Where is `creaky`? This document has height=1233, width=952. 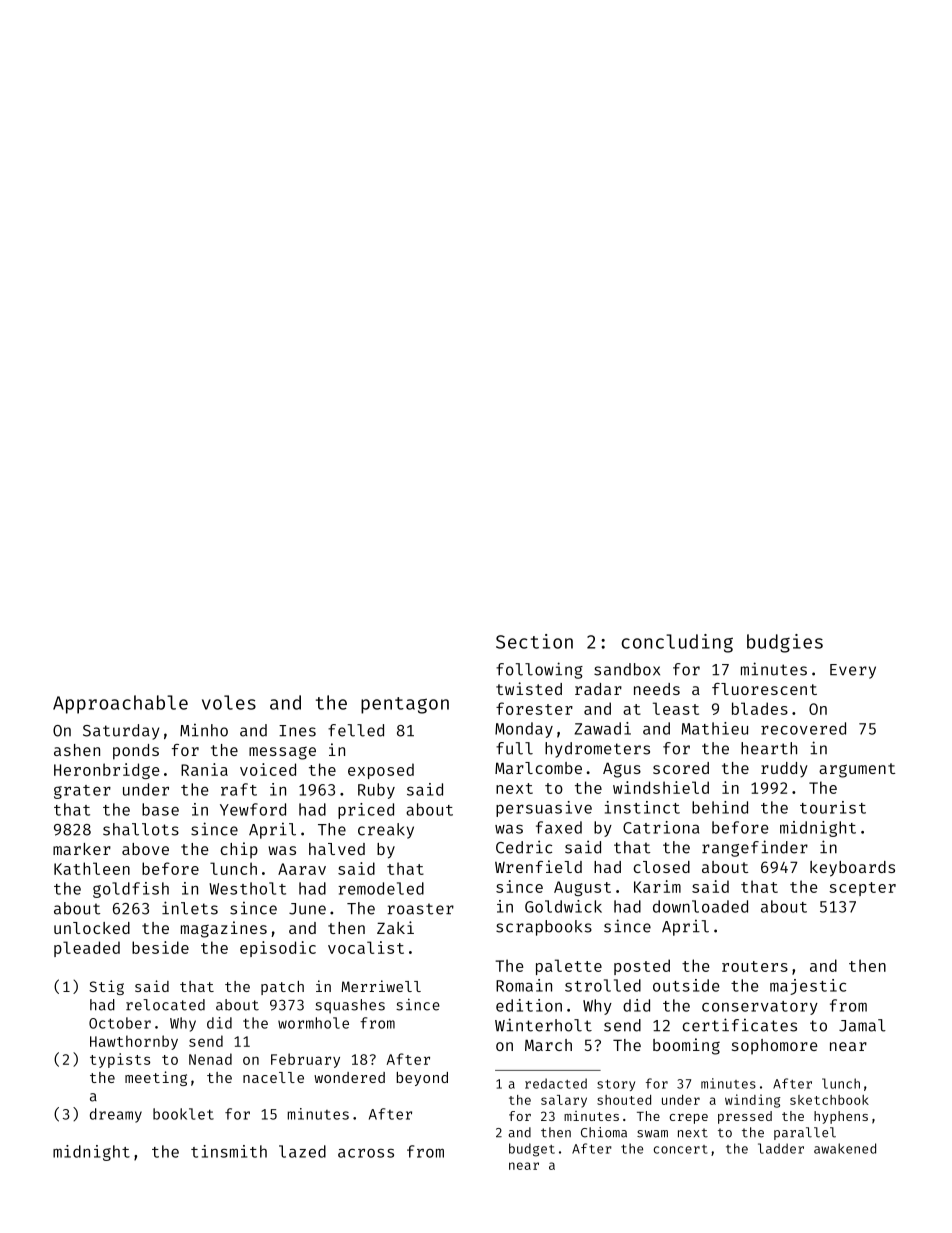
creaky is located at coordinates (386, 831).
